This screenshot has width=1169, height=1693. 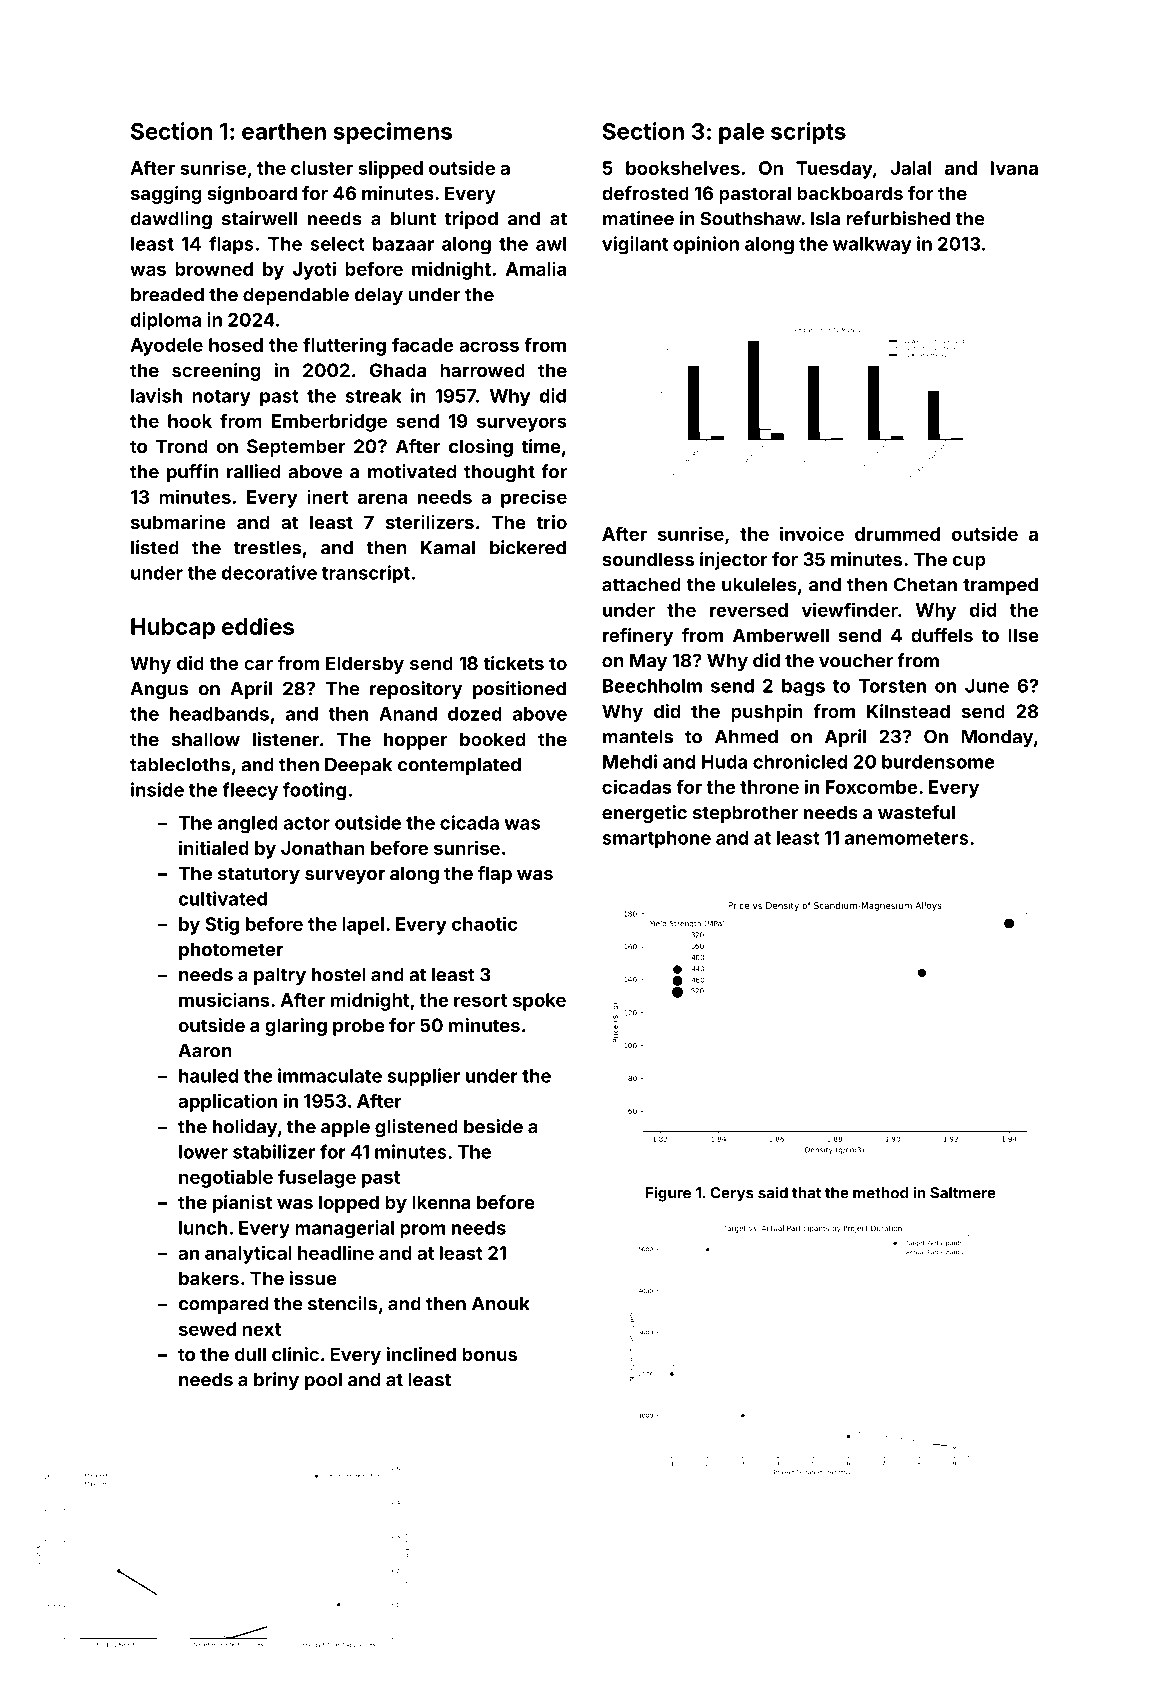 I want to click on clinic, so click(x=295, y=1354).
